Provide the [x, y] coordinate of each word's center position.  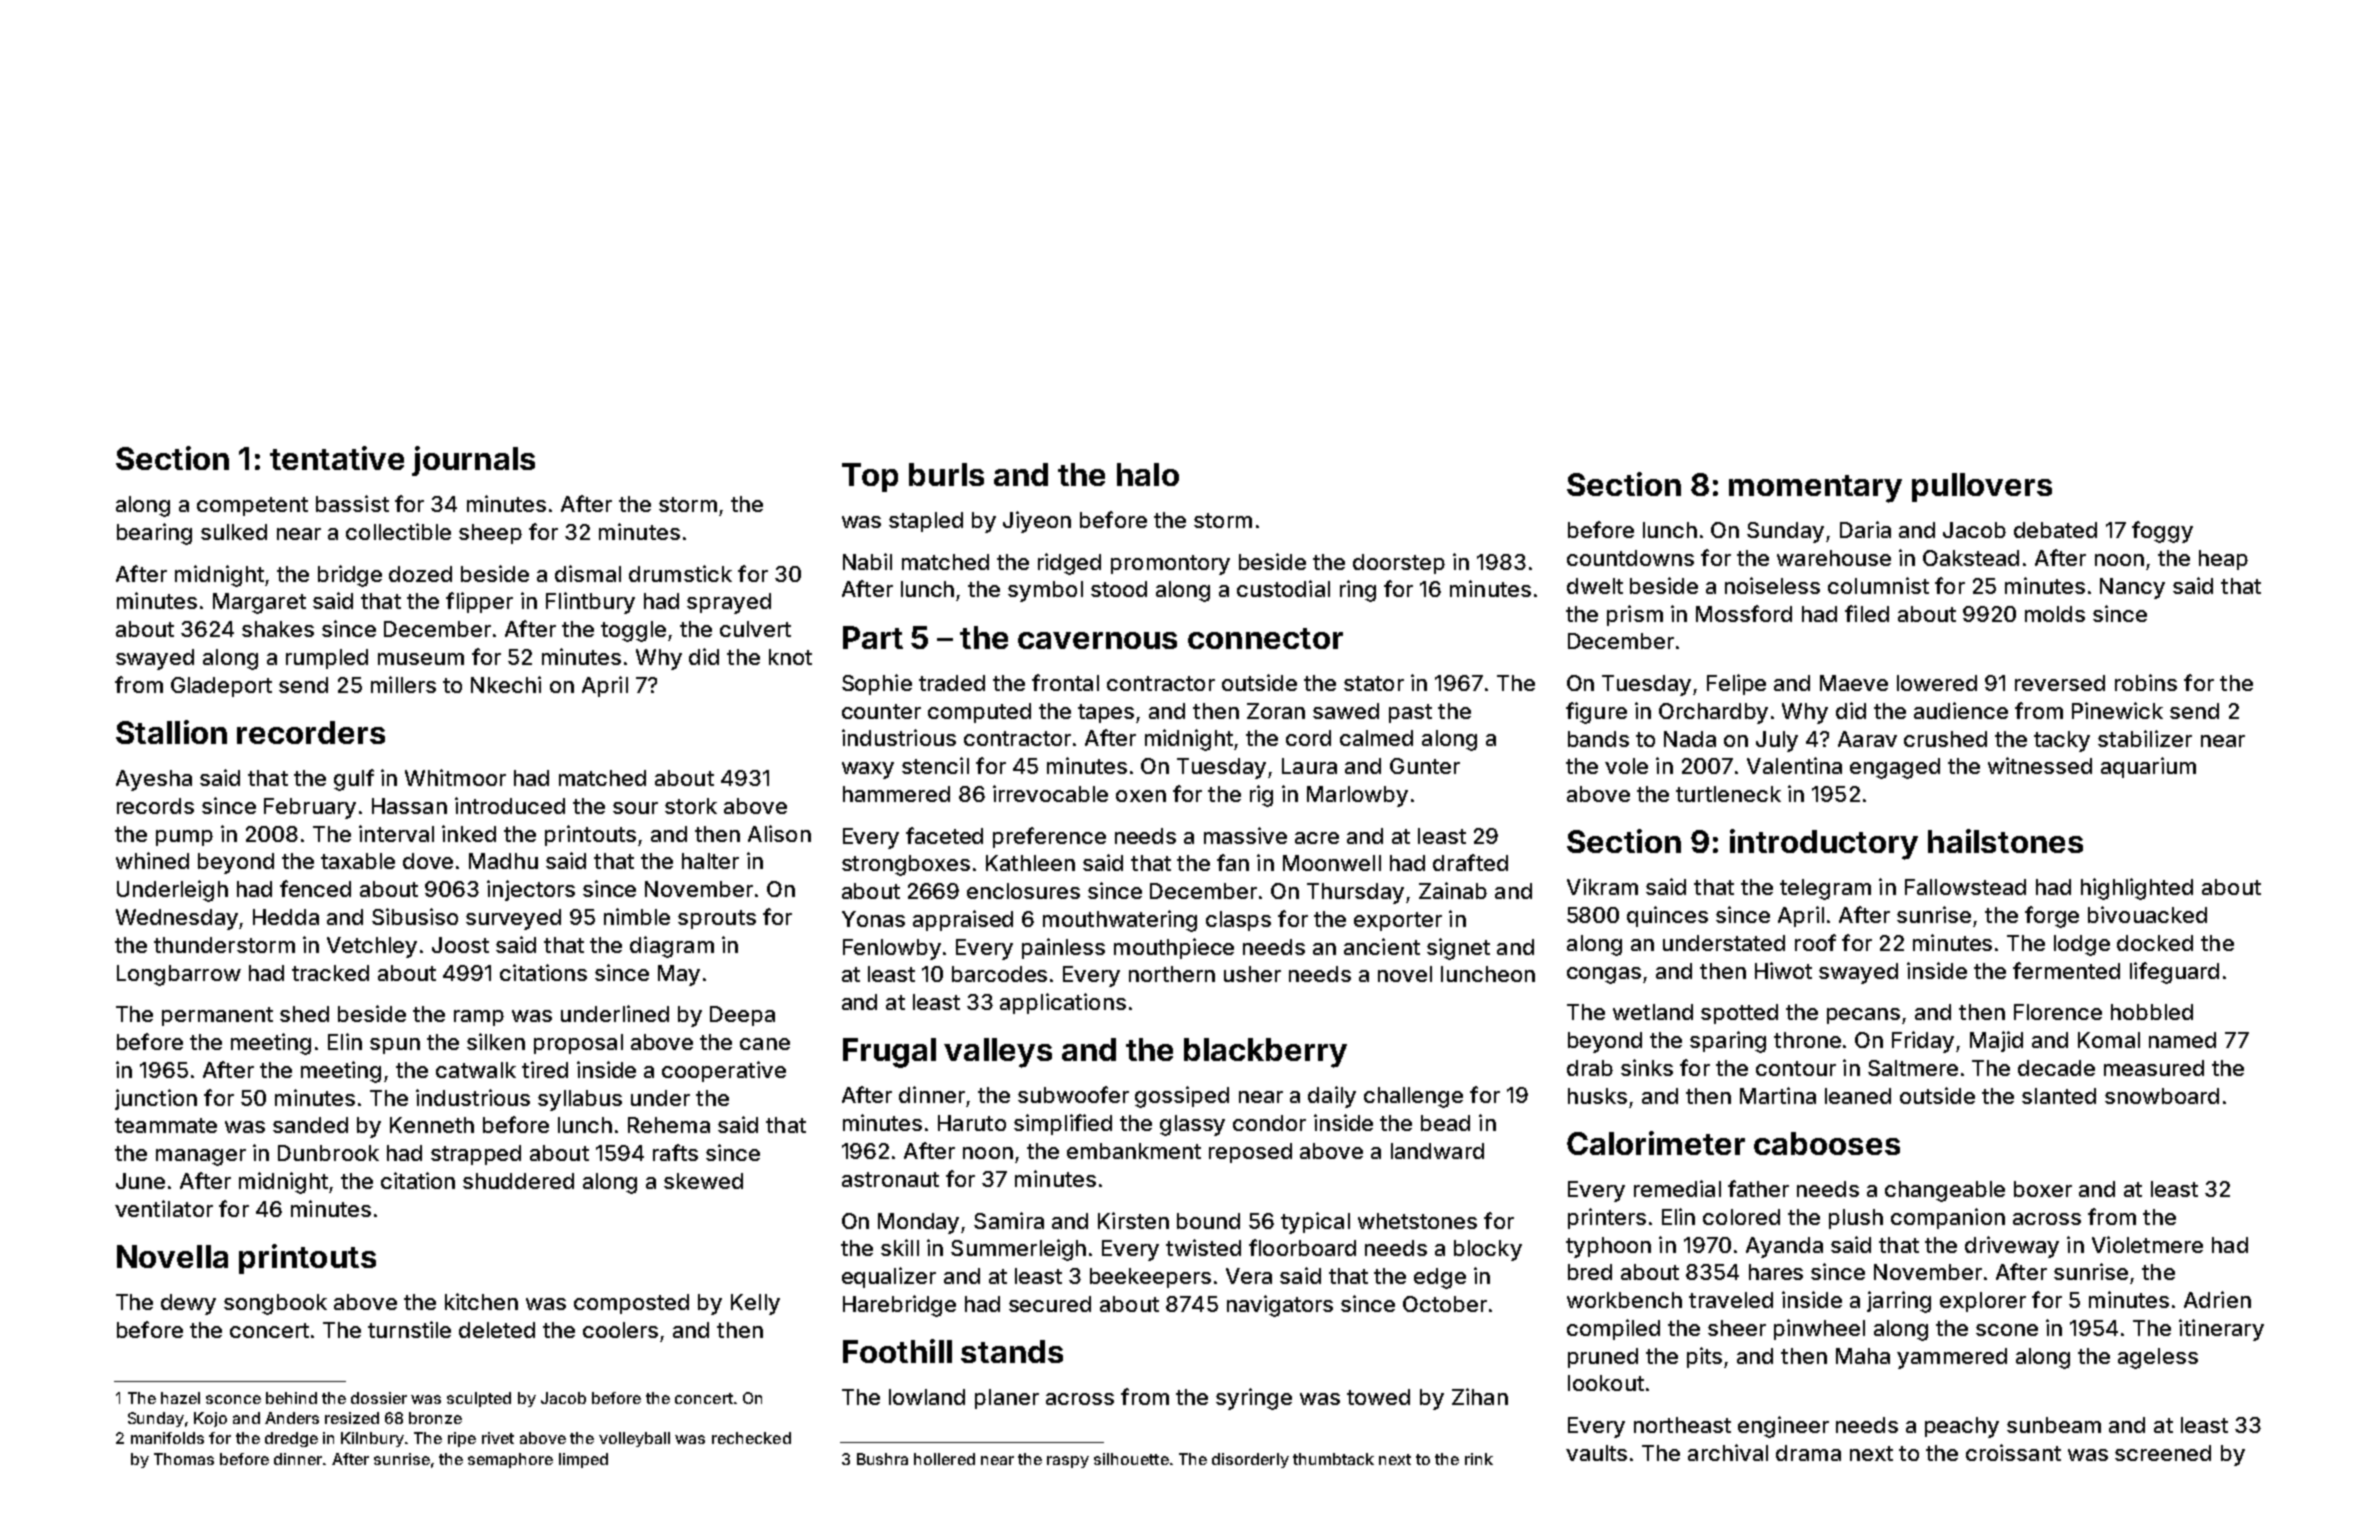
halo [1148, 474]
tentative [337, 458]
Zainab [1453, 890]
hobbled [2152, 1012]
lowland [927, 1397]
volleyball [634, 1439]
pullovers [1982, 487]
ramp [479, 1018]
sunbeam [2054, 1425]
